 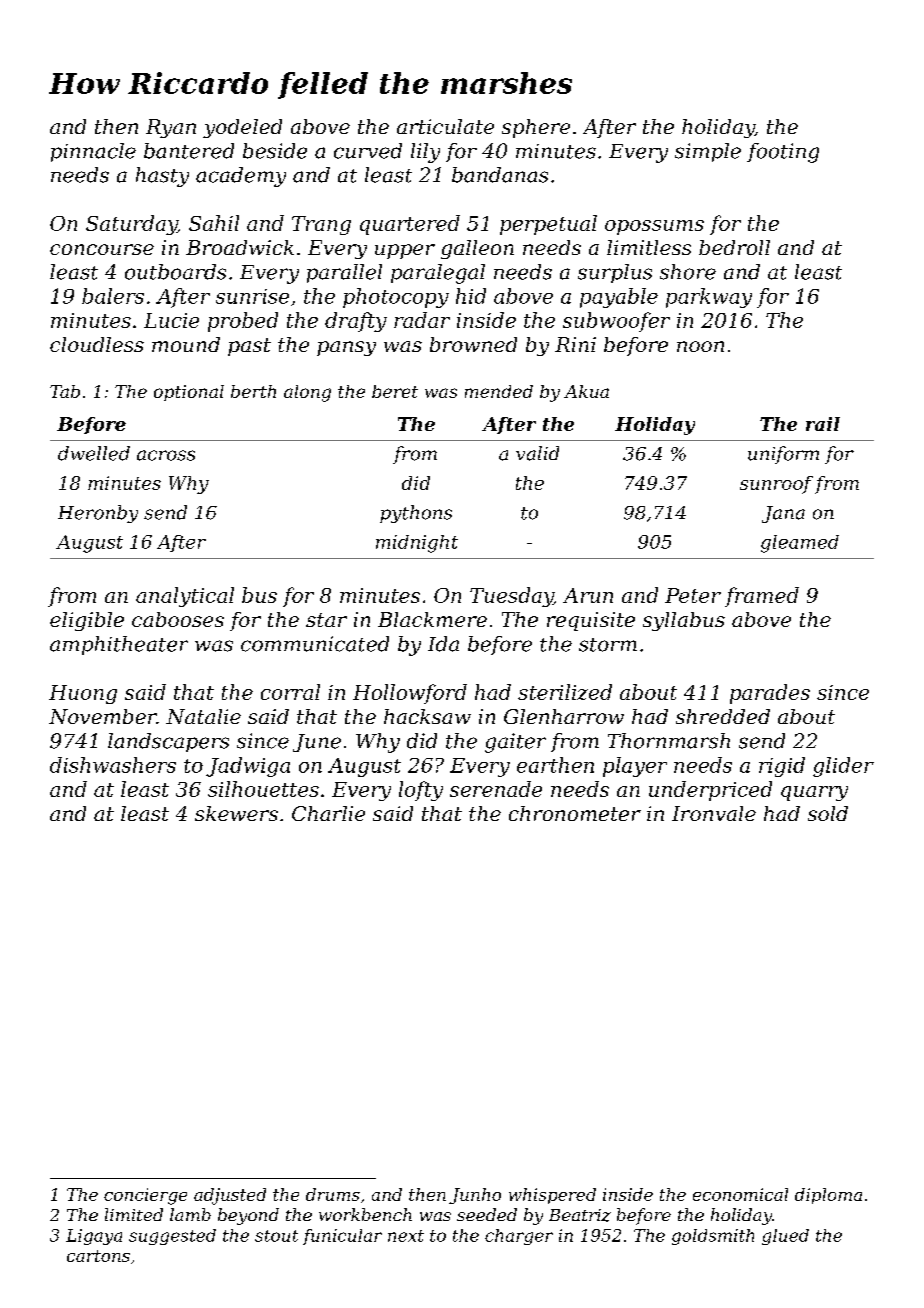 I want to click on articulate, so click(x=445, y=126).
